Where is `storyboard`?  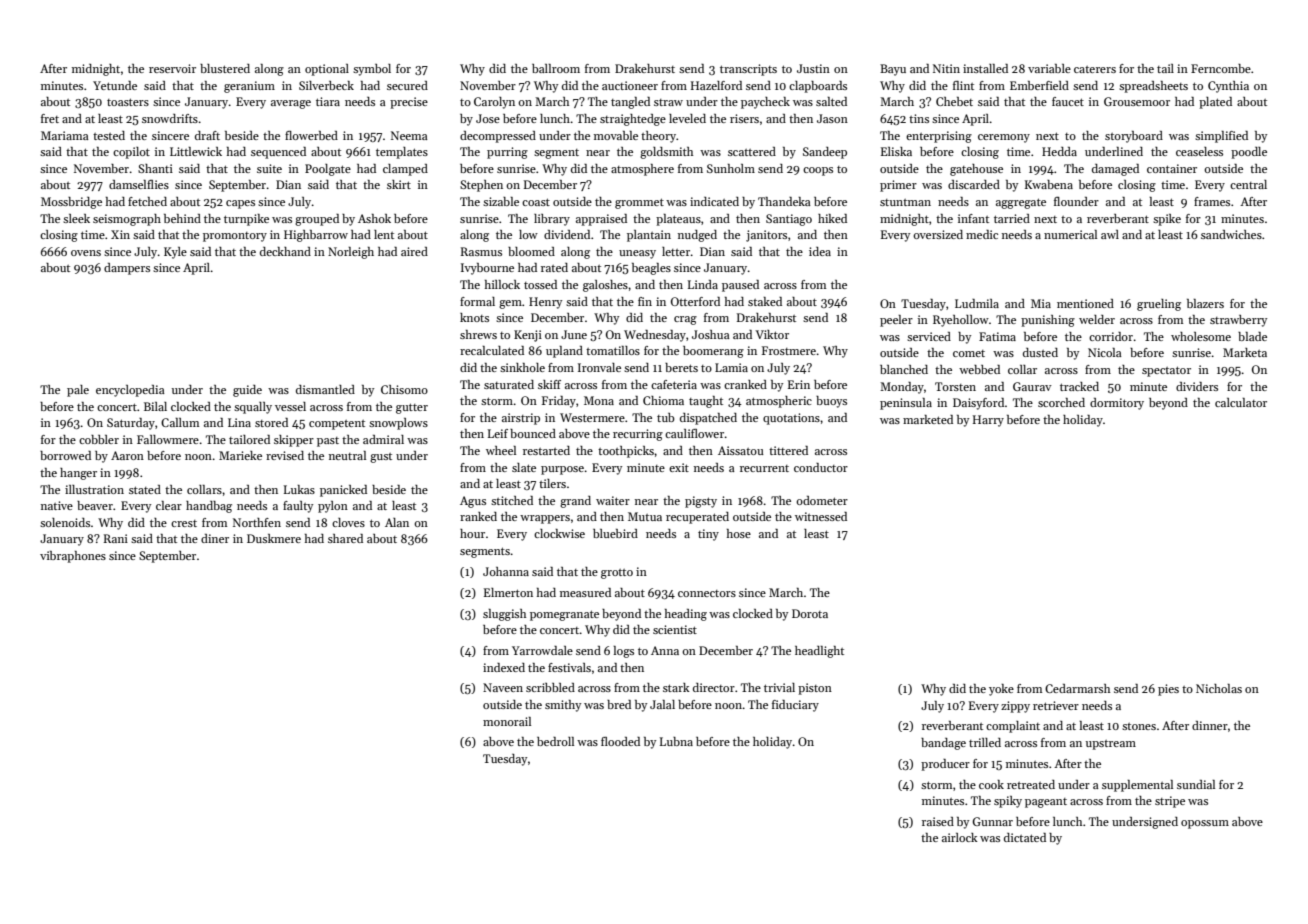
storyboard is located at coordinates (1134, 137).
